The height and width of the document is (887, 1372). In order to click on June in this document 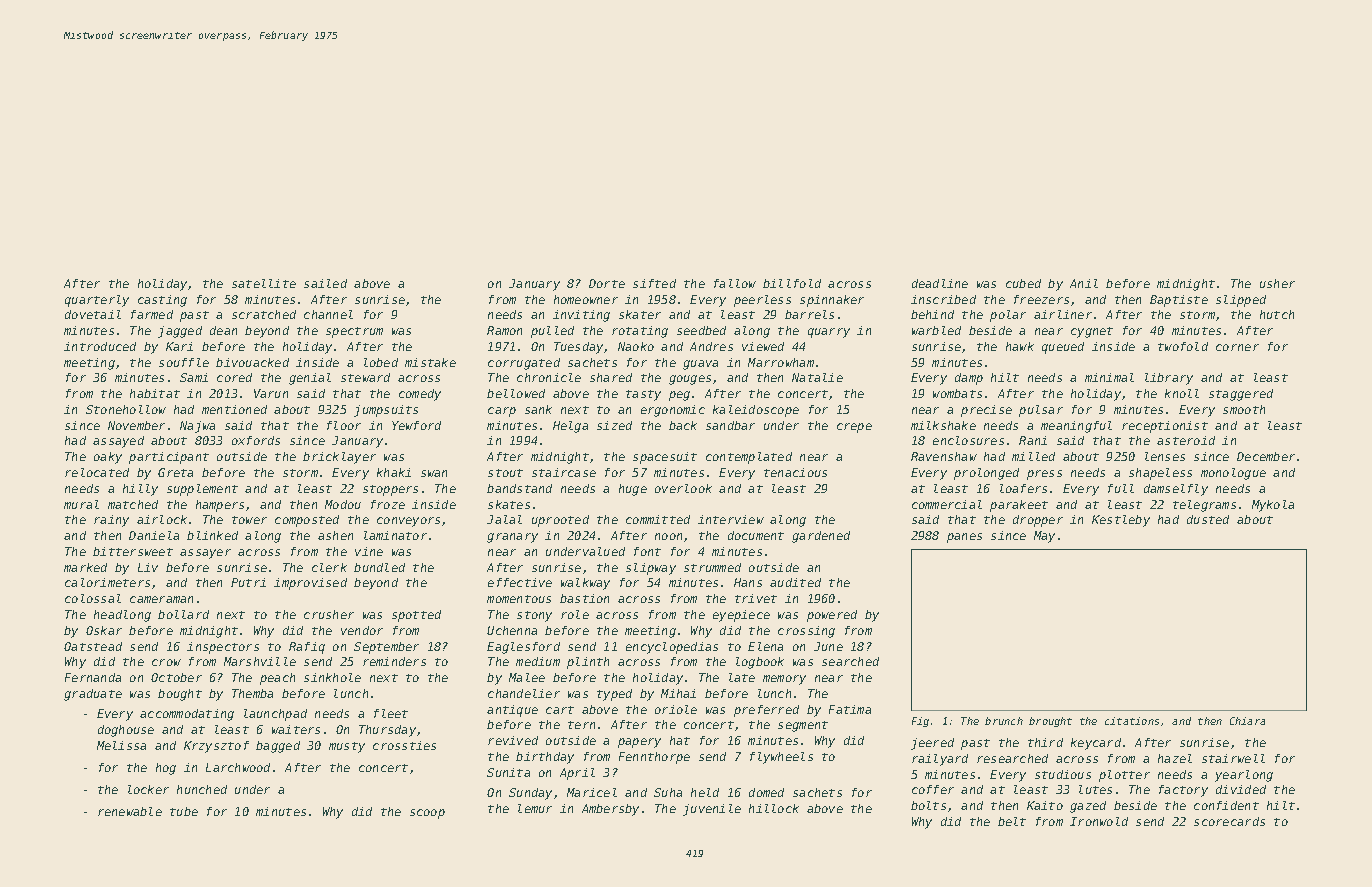, I will do `click(828, 646)`.
